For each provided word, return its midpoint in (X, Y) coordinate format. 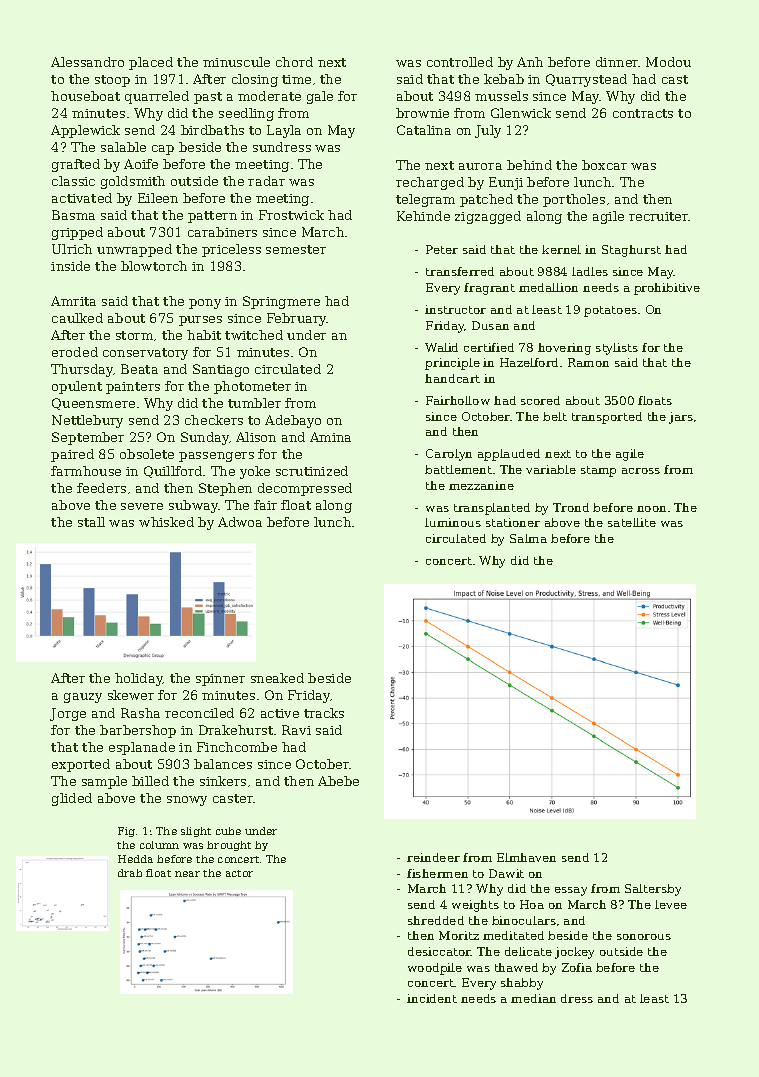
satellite (632, 522)
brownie (422, 113)
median (533, 998)
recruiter (659, 216)
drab (130, 873)
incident (432, 998)
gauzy (83, 698)
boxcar (604, 165)
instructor (455, 309)
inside (70, 266)
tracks (324, 713)
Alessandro (87, 62)
